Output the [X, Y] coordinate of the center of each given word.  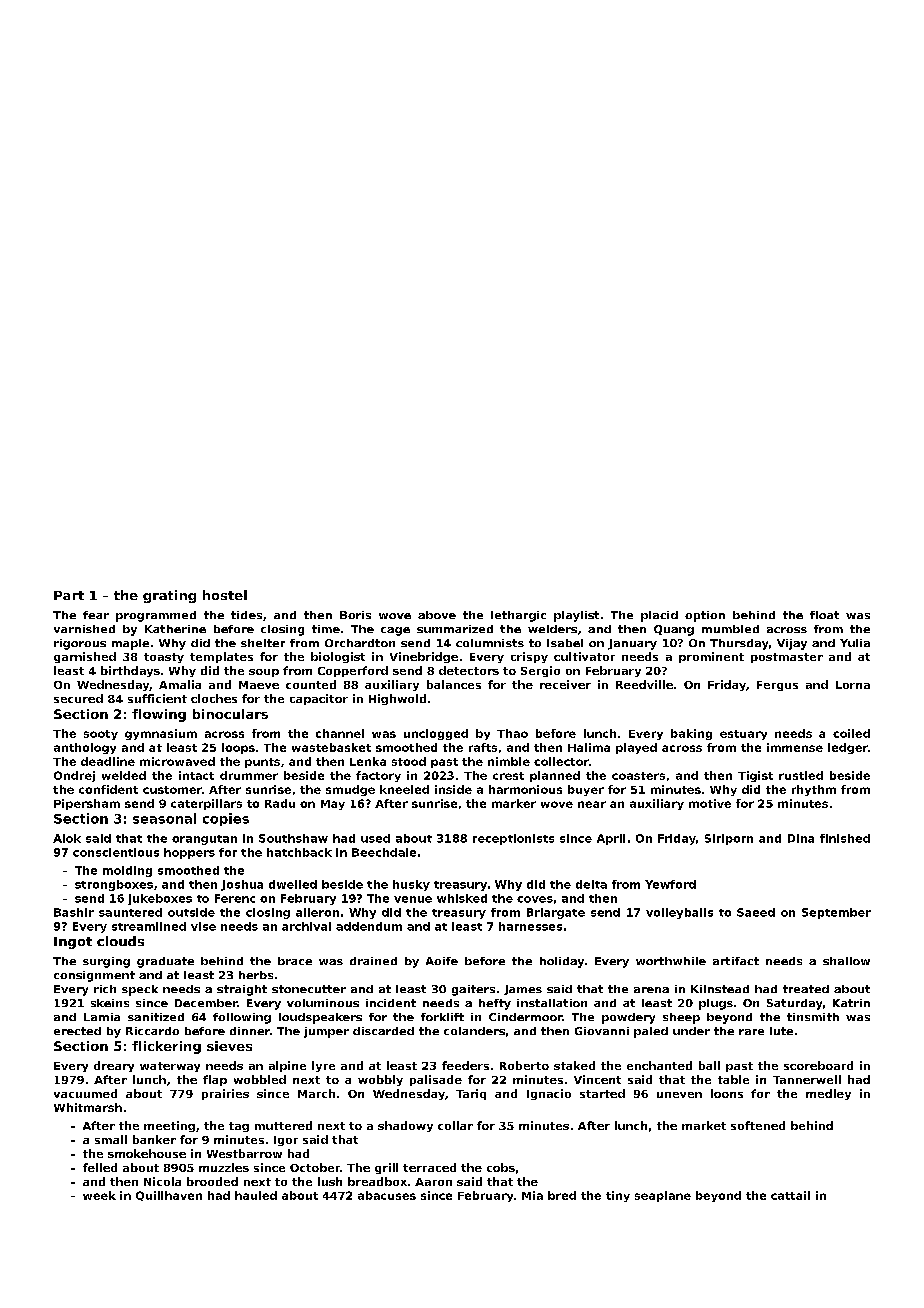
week [99, 1195]
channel [340, 733]
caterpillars [206, 804]
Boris [355, 615]
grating [169, 596]
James [523, 990]
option [705, 616]
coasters [638, 776]
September [836, 913]
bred [562, 1195]
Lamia [102, 1017]
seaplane [663, 1196]
